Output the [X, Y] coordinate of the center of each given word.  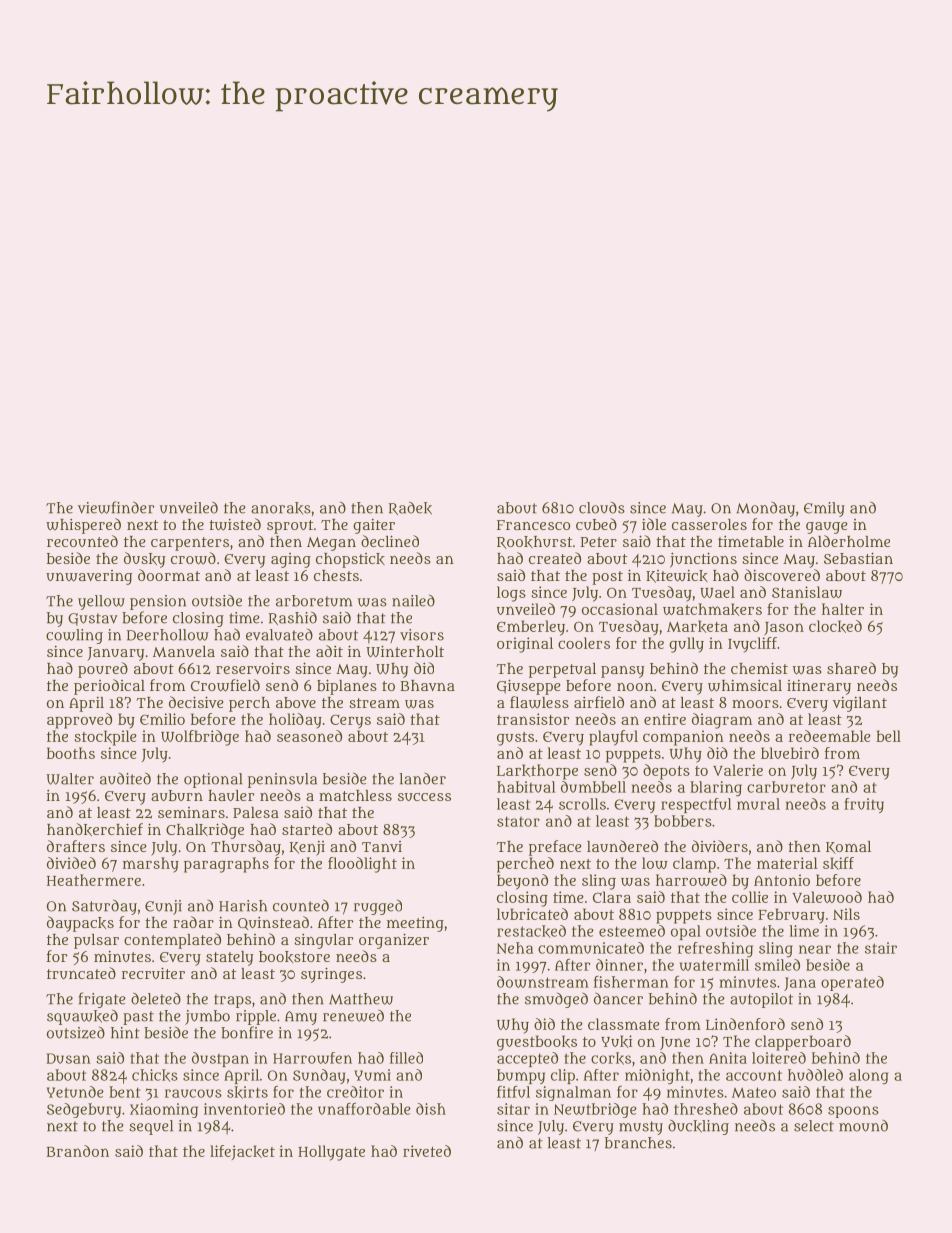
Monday [765, 509]
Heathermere [94, 880]
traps [232, 1001]
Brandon [78, 1151]
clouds [602, 508]
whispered [83, 526]
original [525, 645]
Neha [515, 948]
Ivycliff [752, 645]
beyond [522, 882]
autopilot [761, 1000]
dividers [720, 846]
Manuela [184, 651]
